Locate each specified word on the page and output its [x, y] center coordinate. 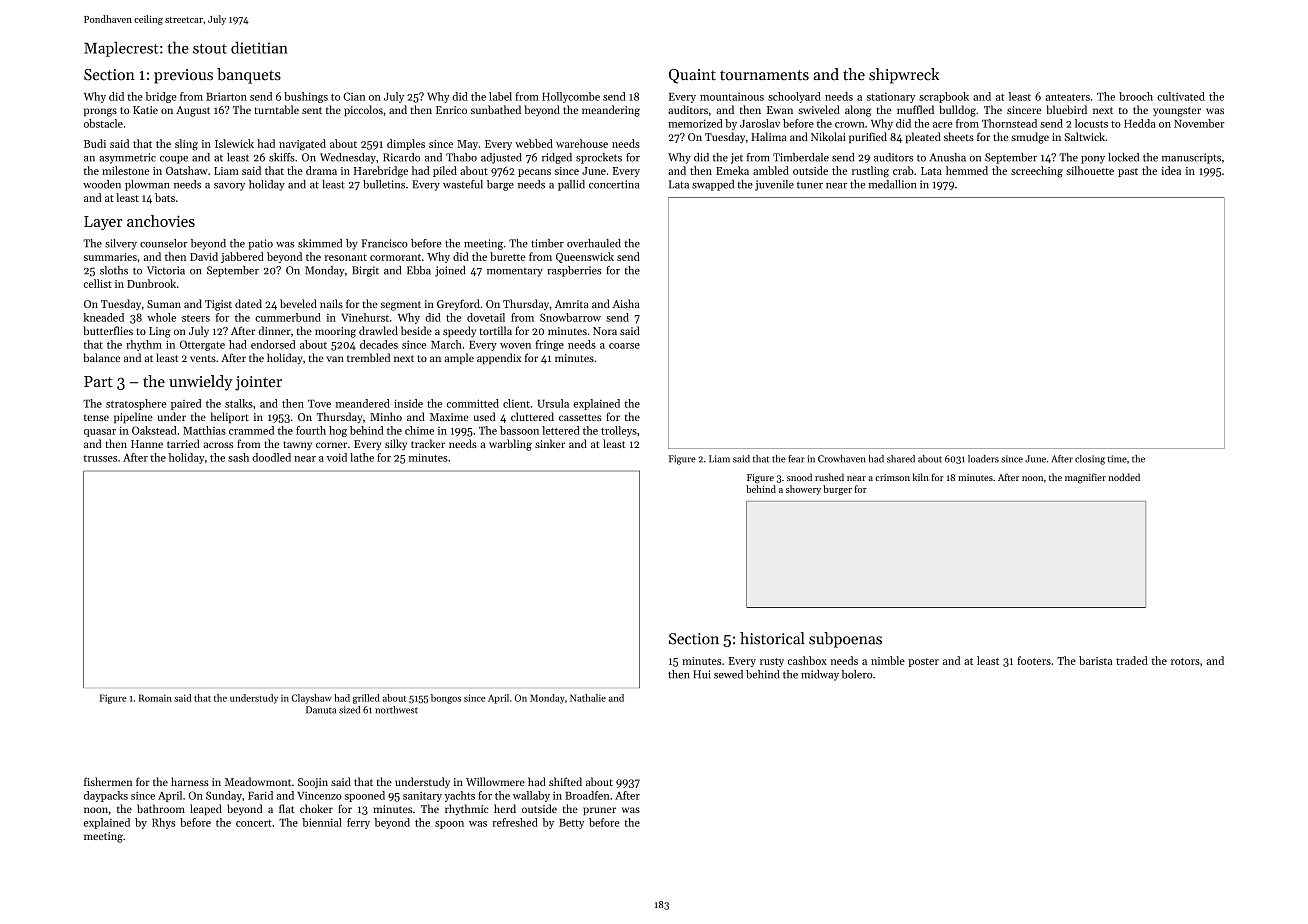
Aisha [626, 303]
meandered [363, 403]
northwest [396, 710]
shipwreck [904, 76]
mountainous [732, 97]
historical [772, 638]
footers [1034, 660]
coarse [624, 346]
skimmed [320, 243]
